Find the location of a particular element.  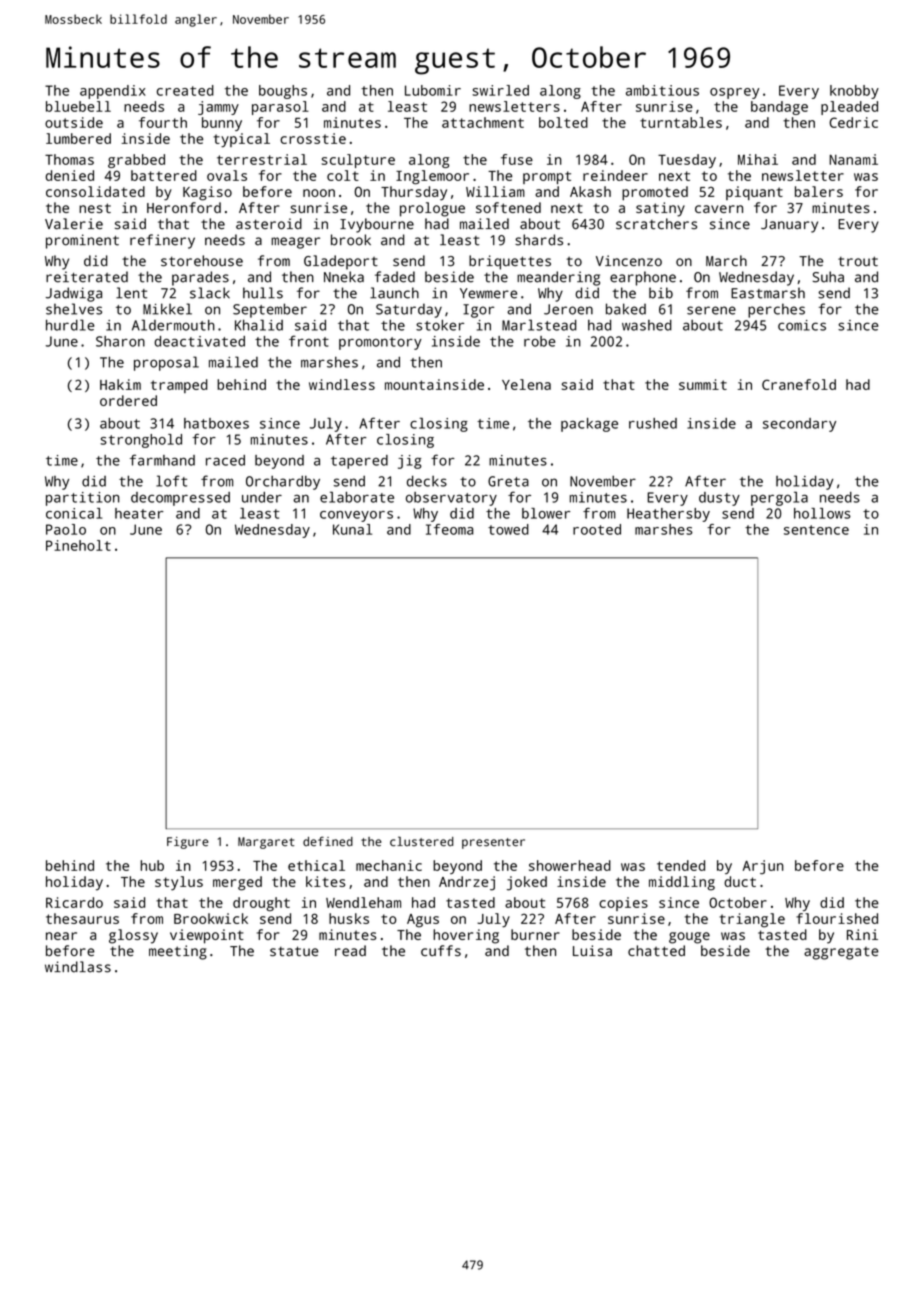

prominent is located at coordinates (82, 241).
